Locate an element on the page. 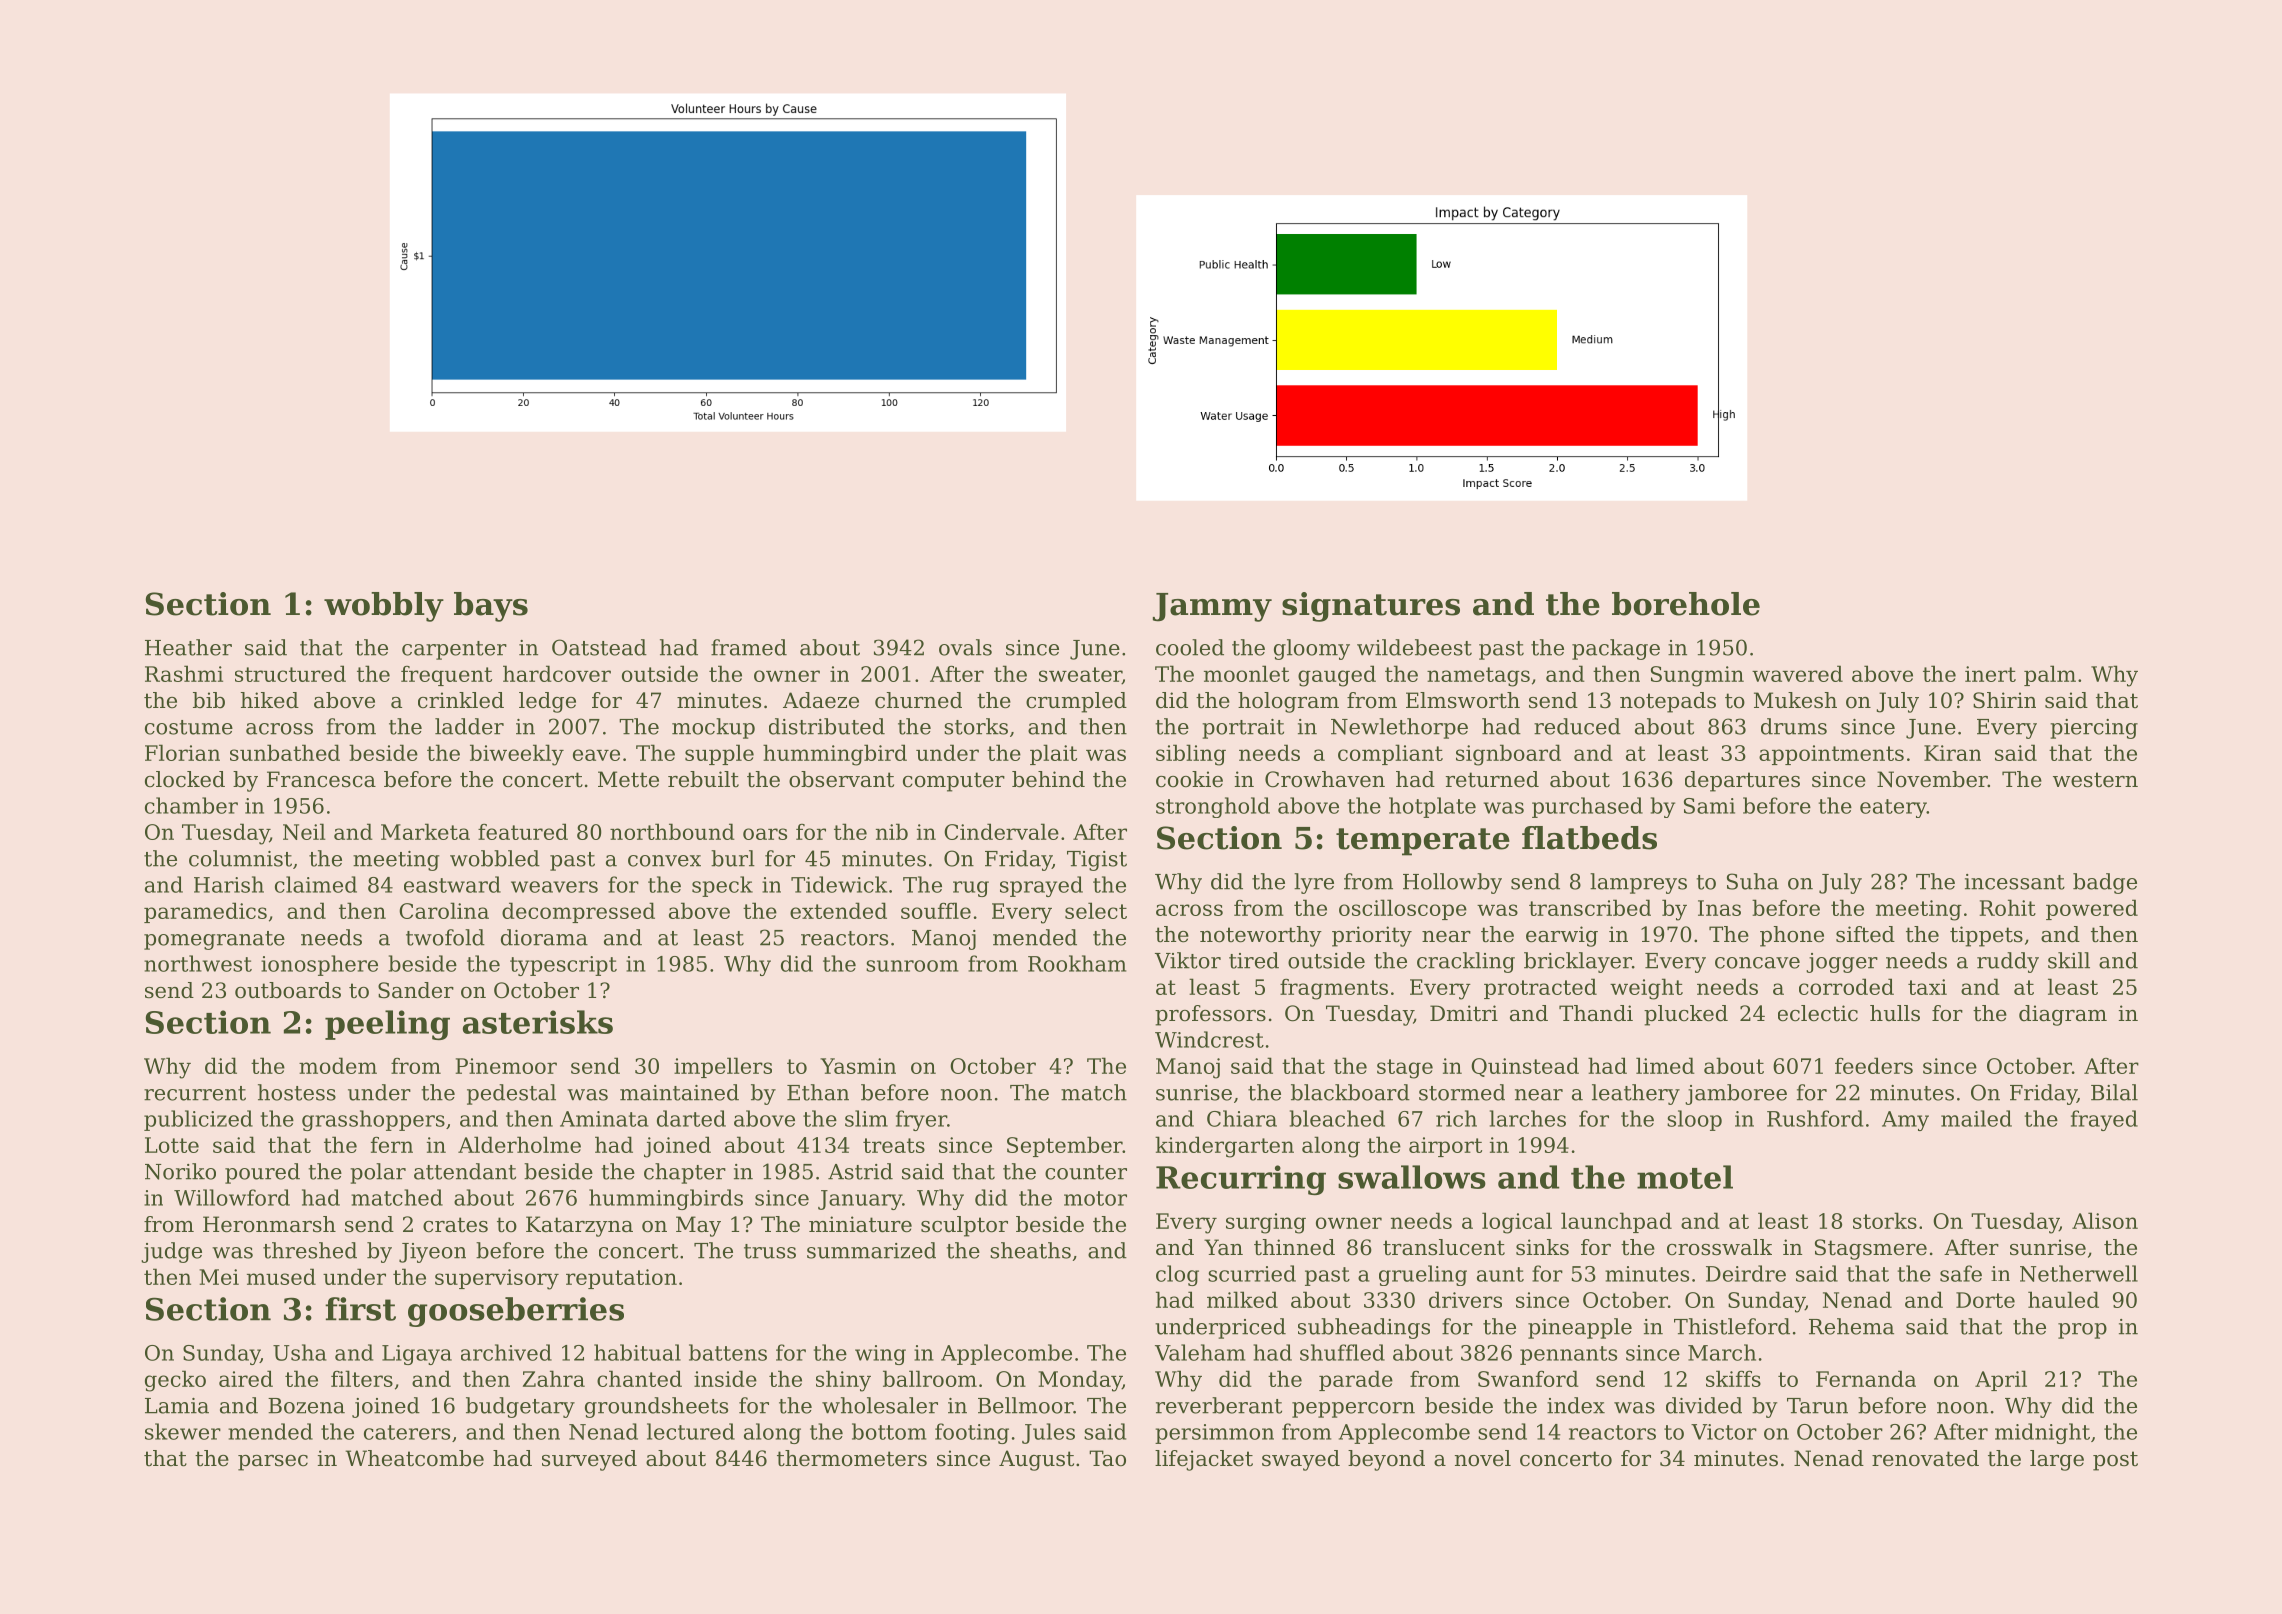 This page has height=1614, width=2282. parsec is located at coordinates (273, 1463).
